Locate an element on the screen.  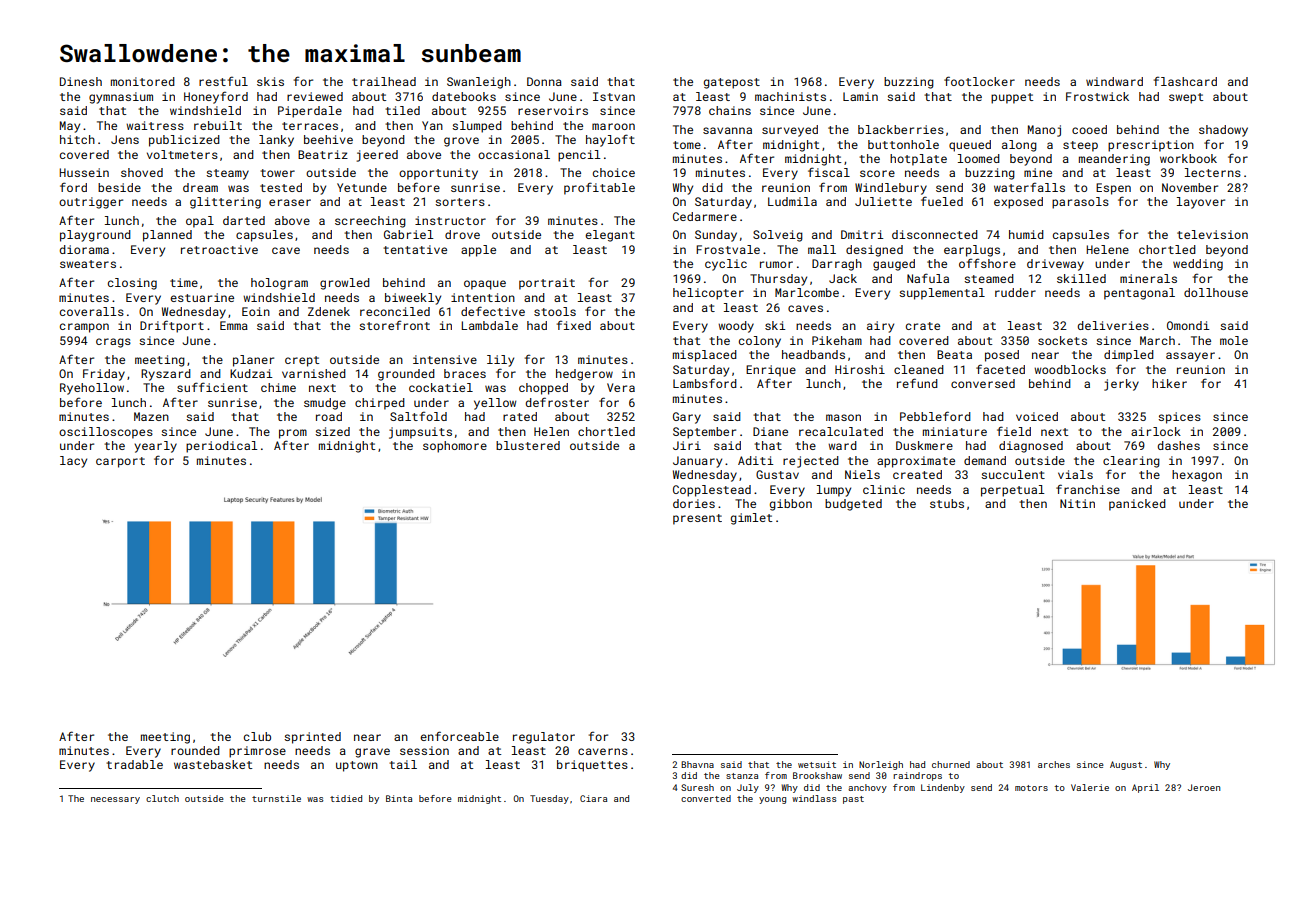
monitored is located at coordinates (143, 81).
